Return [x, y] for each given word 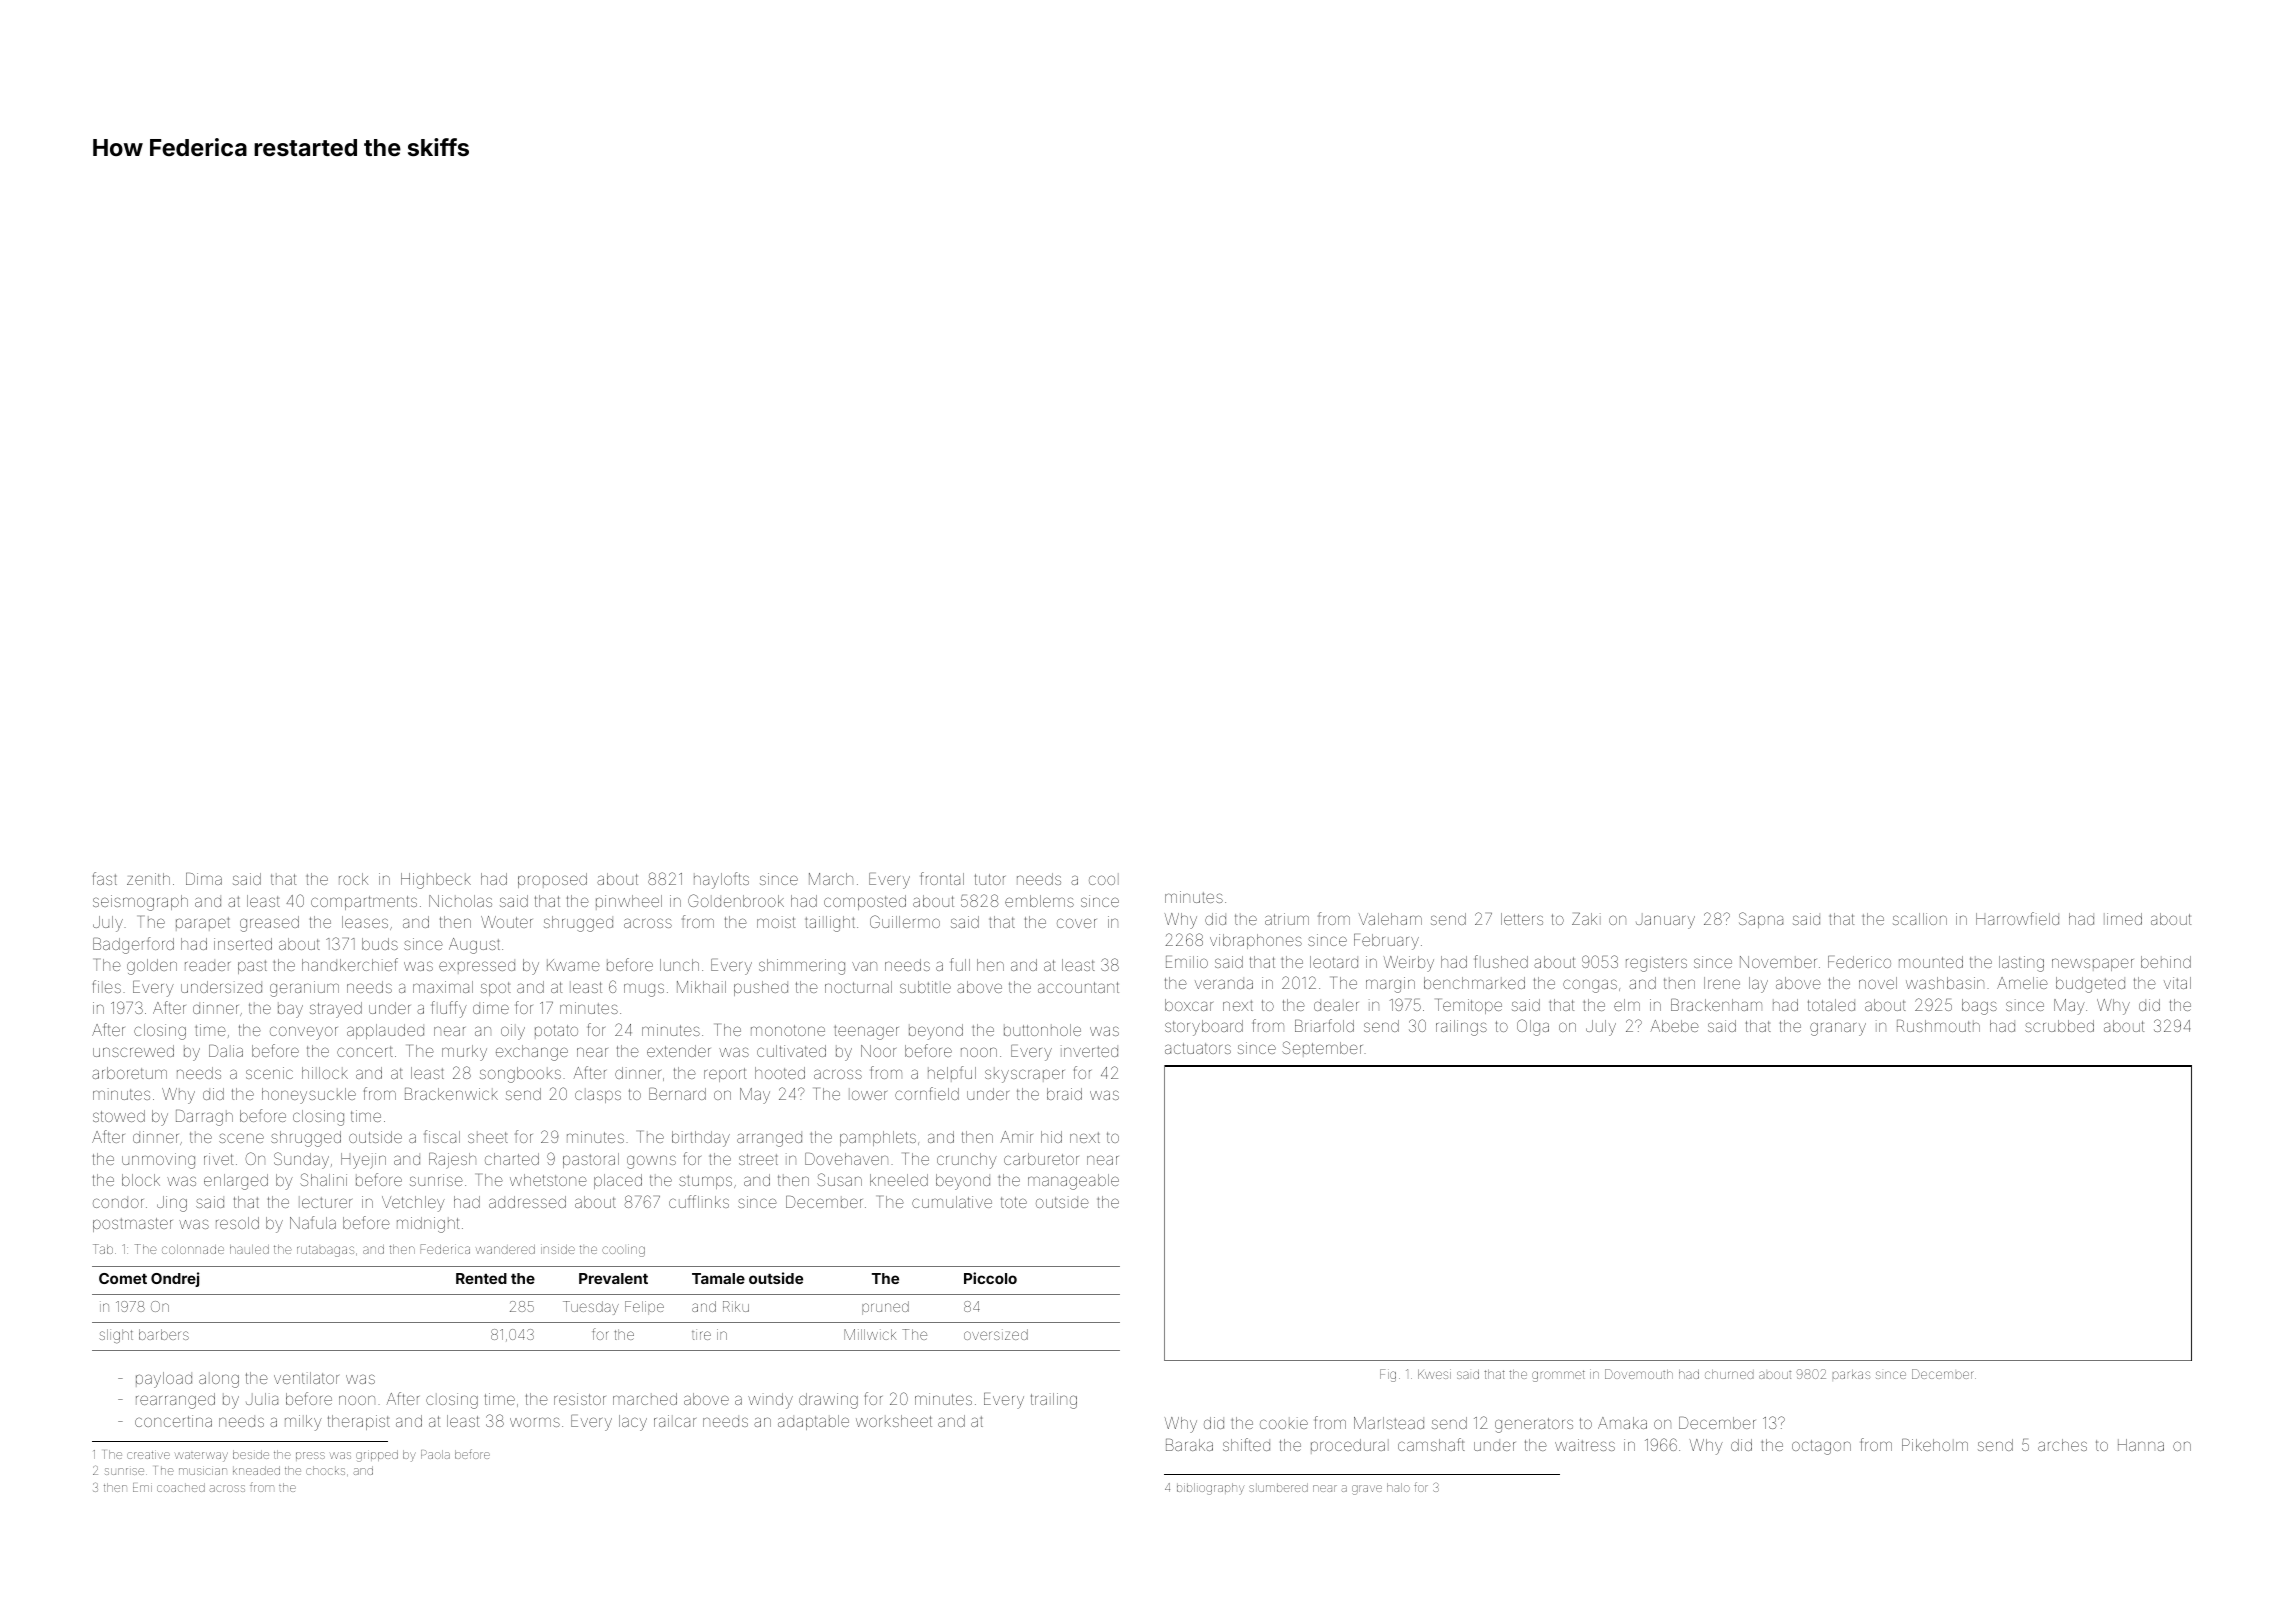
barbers [164, 1334]
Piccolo [990, 1278]
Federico [1859, 962]
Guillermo [905, 921]
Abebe [1674, 1026]
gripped [377, 1456]
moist [776, 922]
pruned [885, 1308]
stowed [119, 1116]
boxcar [1189, 1005]
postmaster [132, 1225]
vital [2177, 983]
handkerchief [350, 964]
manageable [1073, 1182]
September [1322, 1049]
